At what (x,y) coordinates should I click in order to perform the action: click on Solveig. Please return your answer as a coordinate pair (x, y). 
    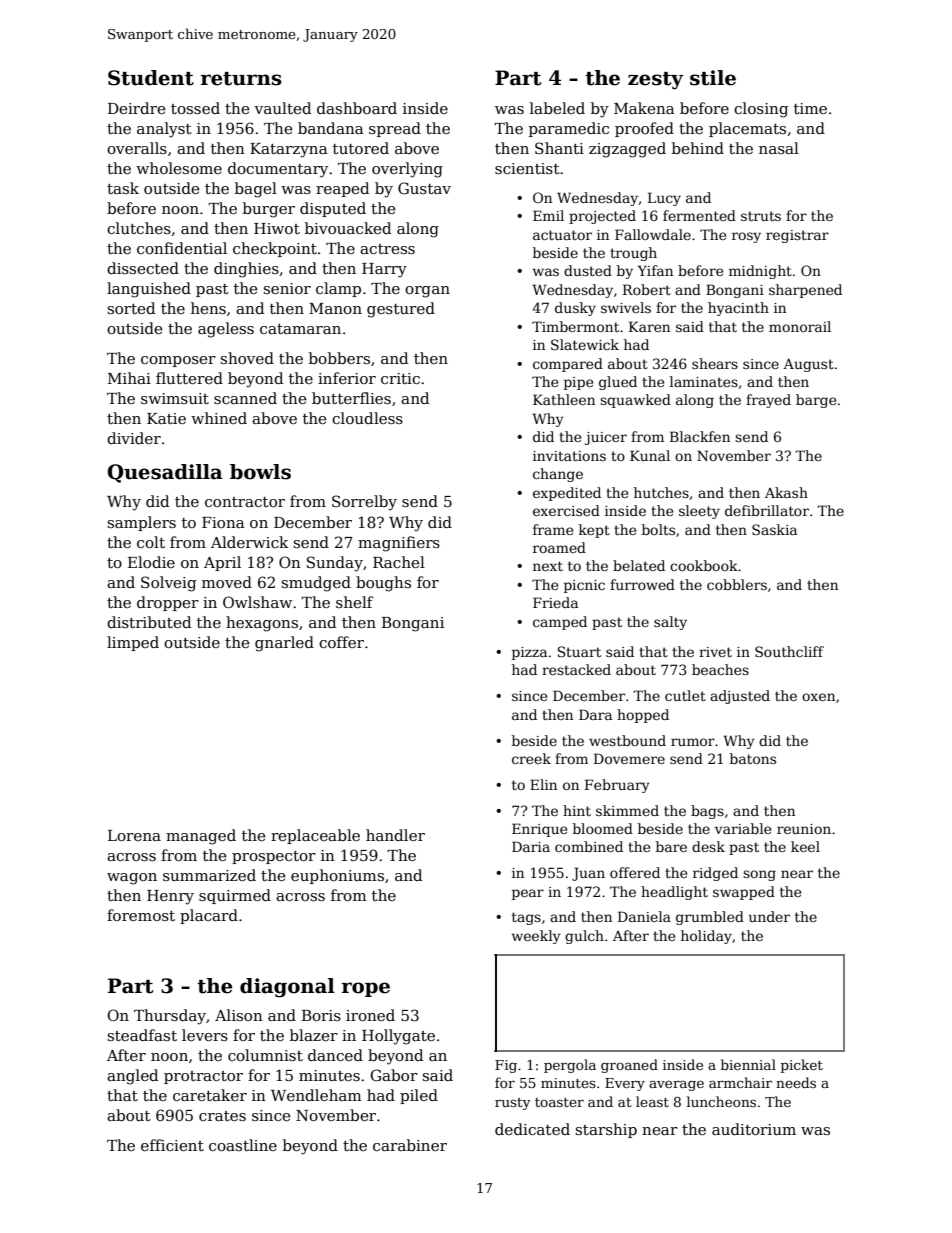
    Looking at the image, I should click on (168, 584).
